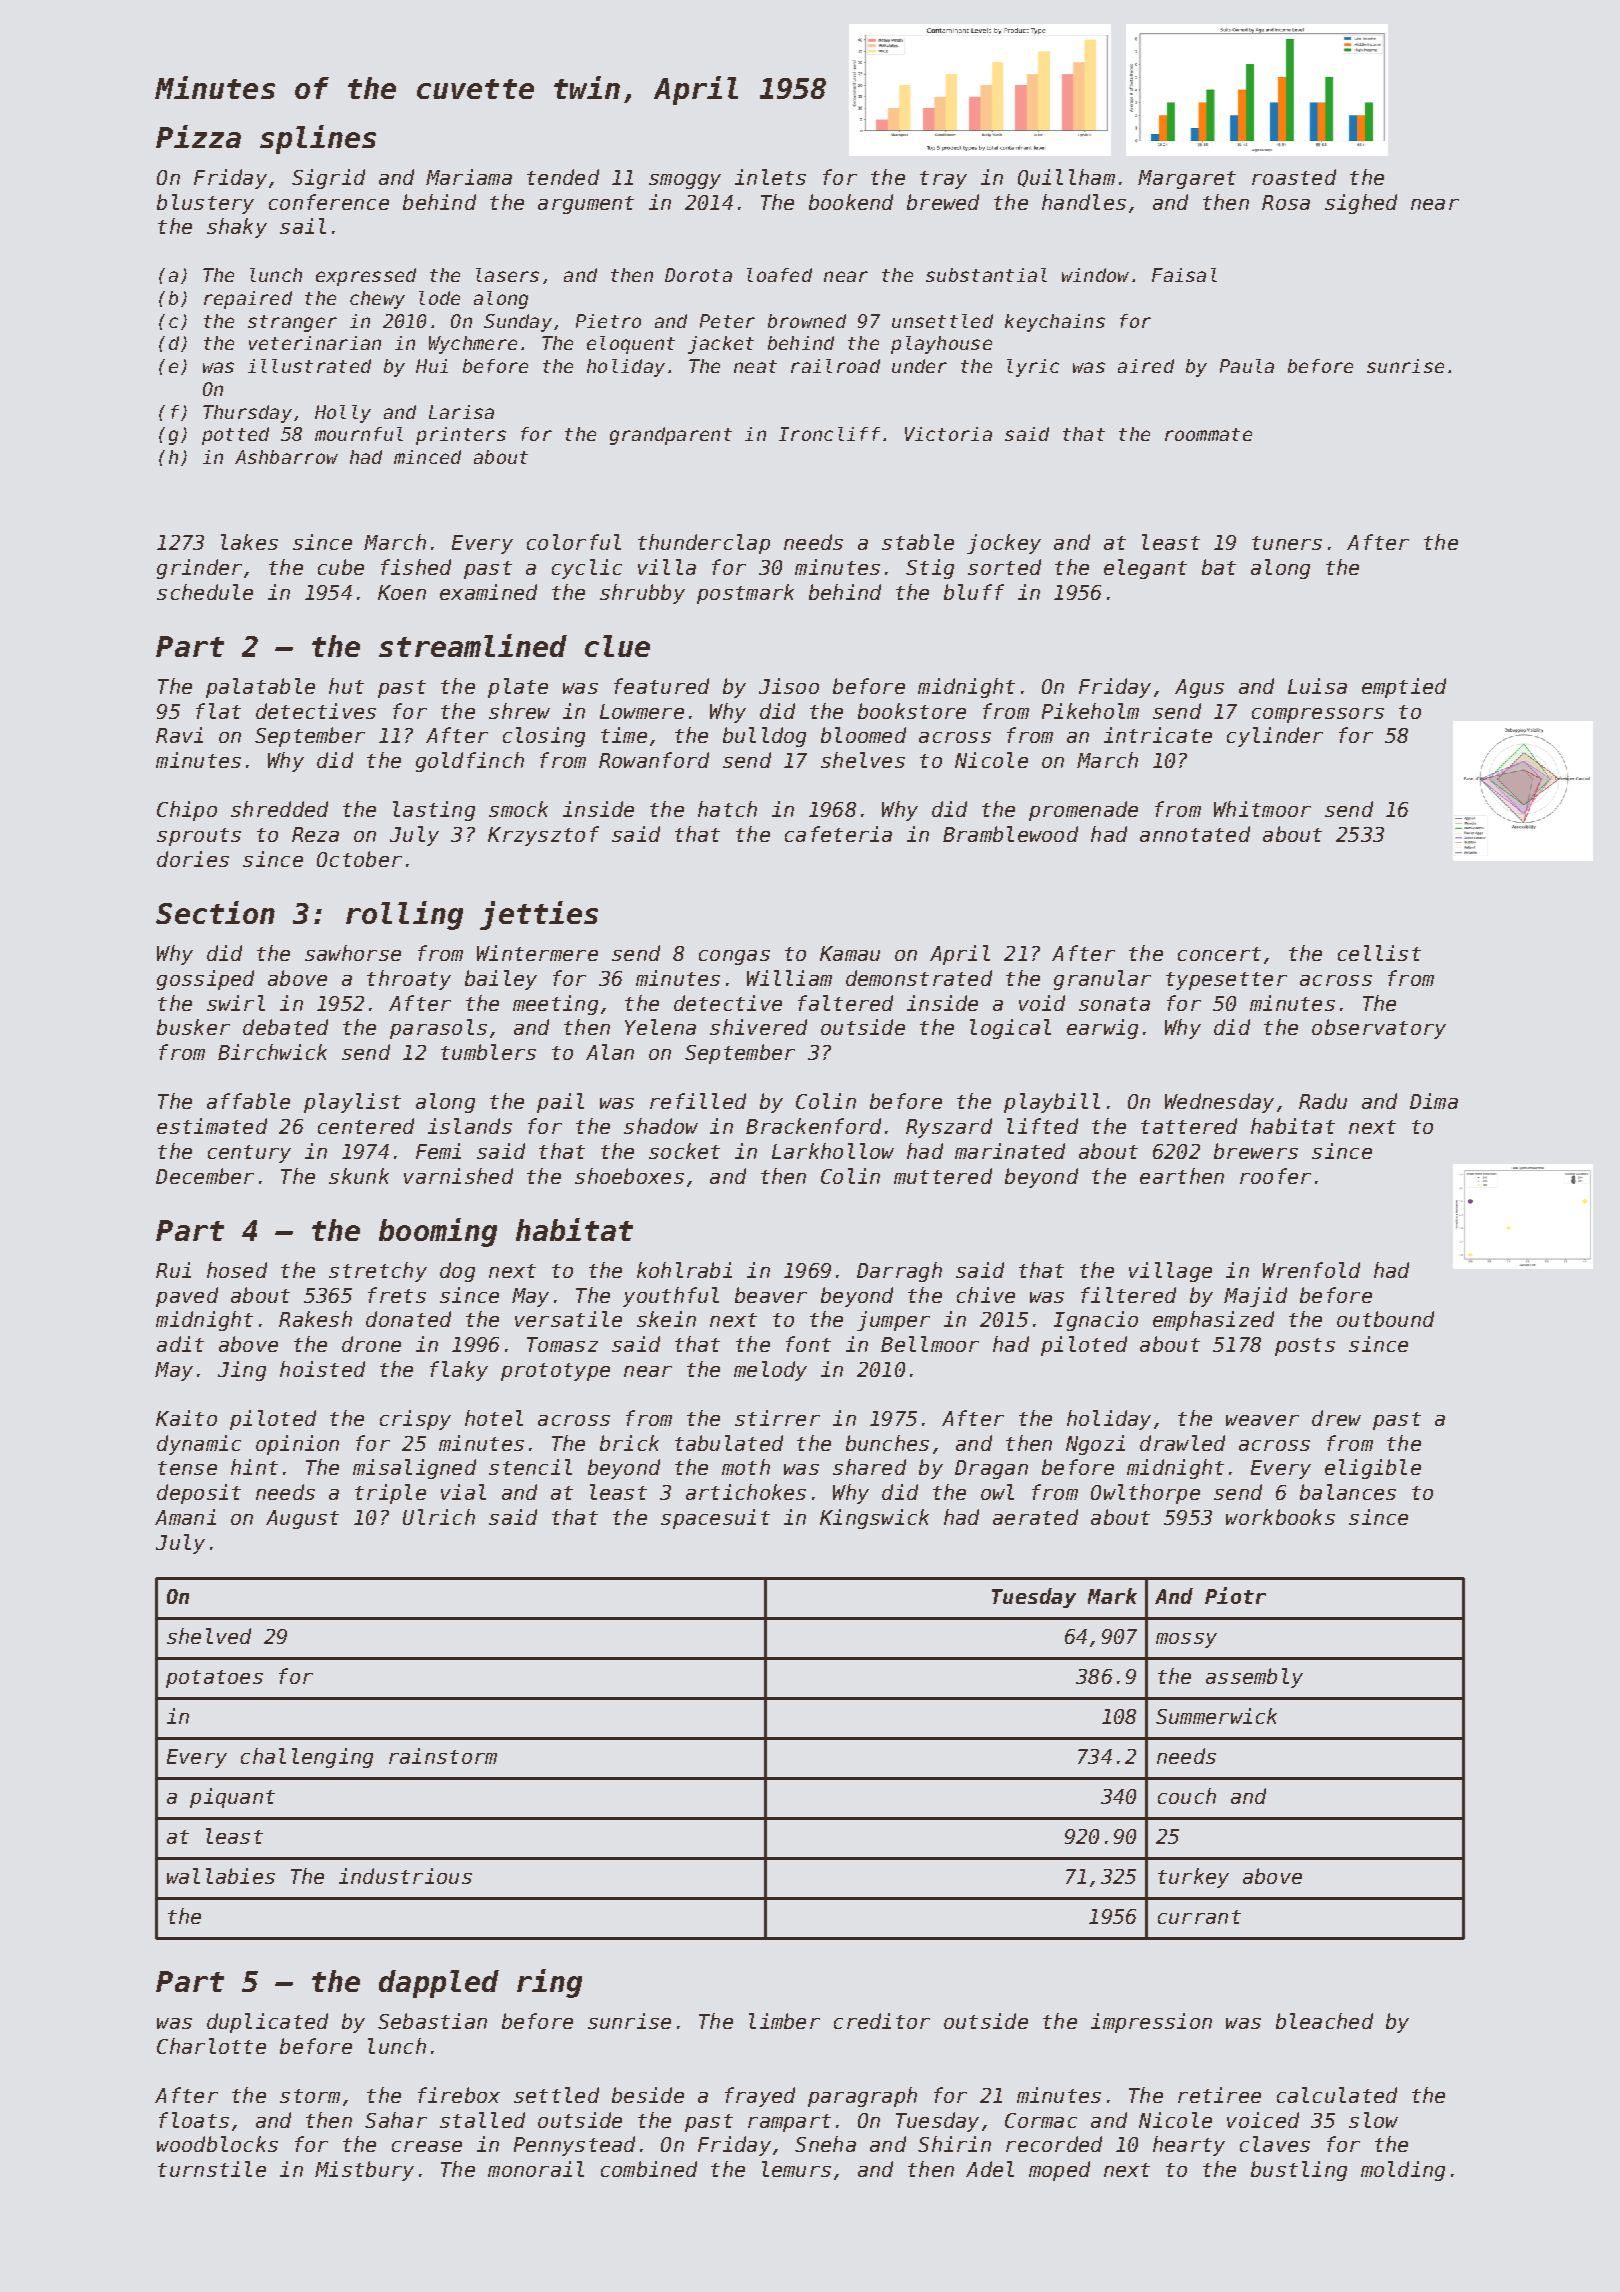 This screenshot has width=1620, height=2292. Describe the element at coordinates (366, 277) in the screenshot. I see `expressed` at that location.
